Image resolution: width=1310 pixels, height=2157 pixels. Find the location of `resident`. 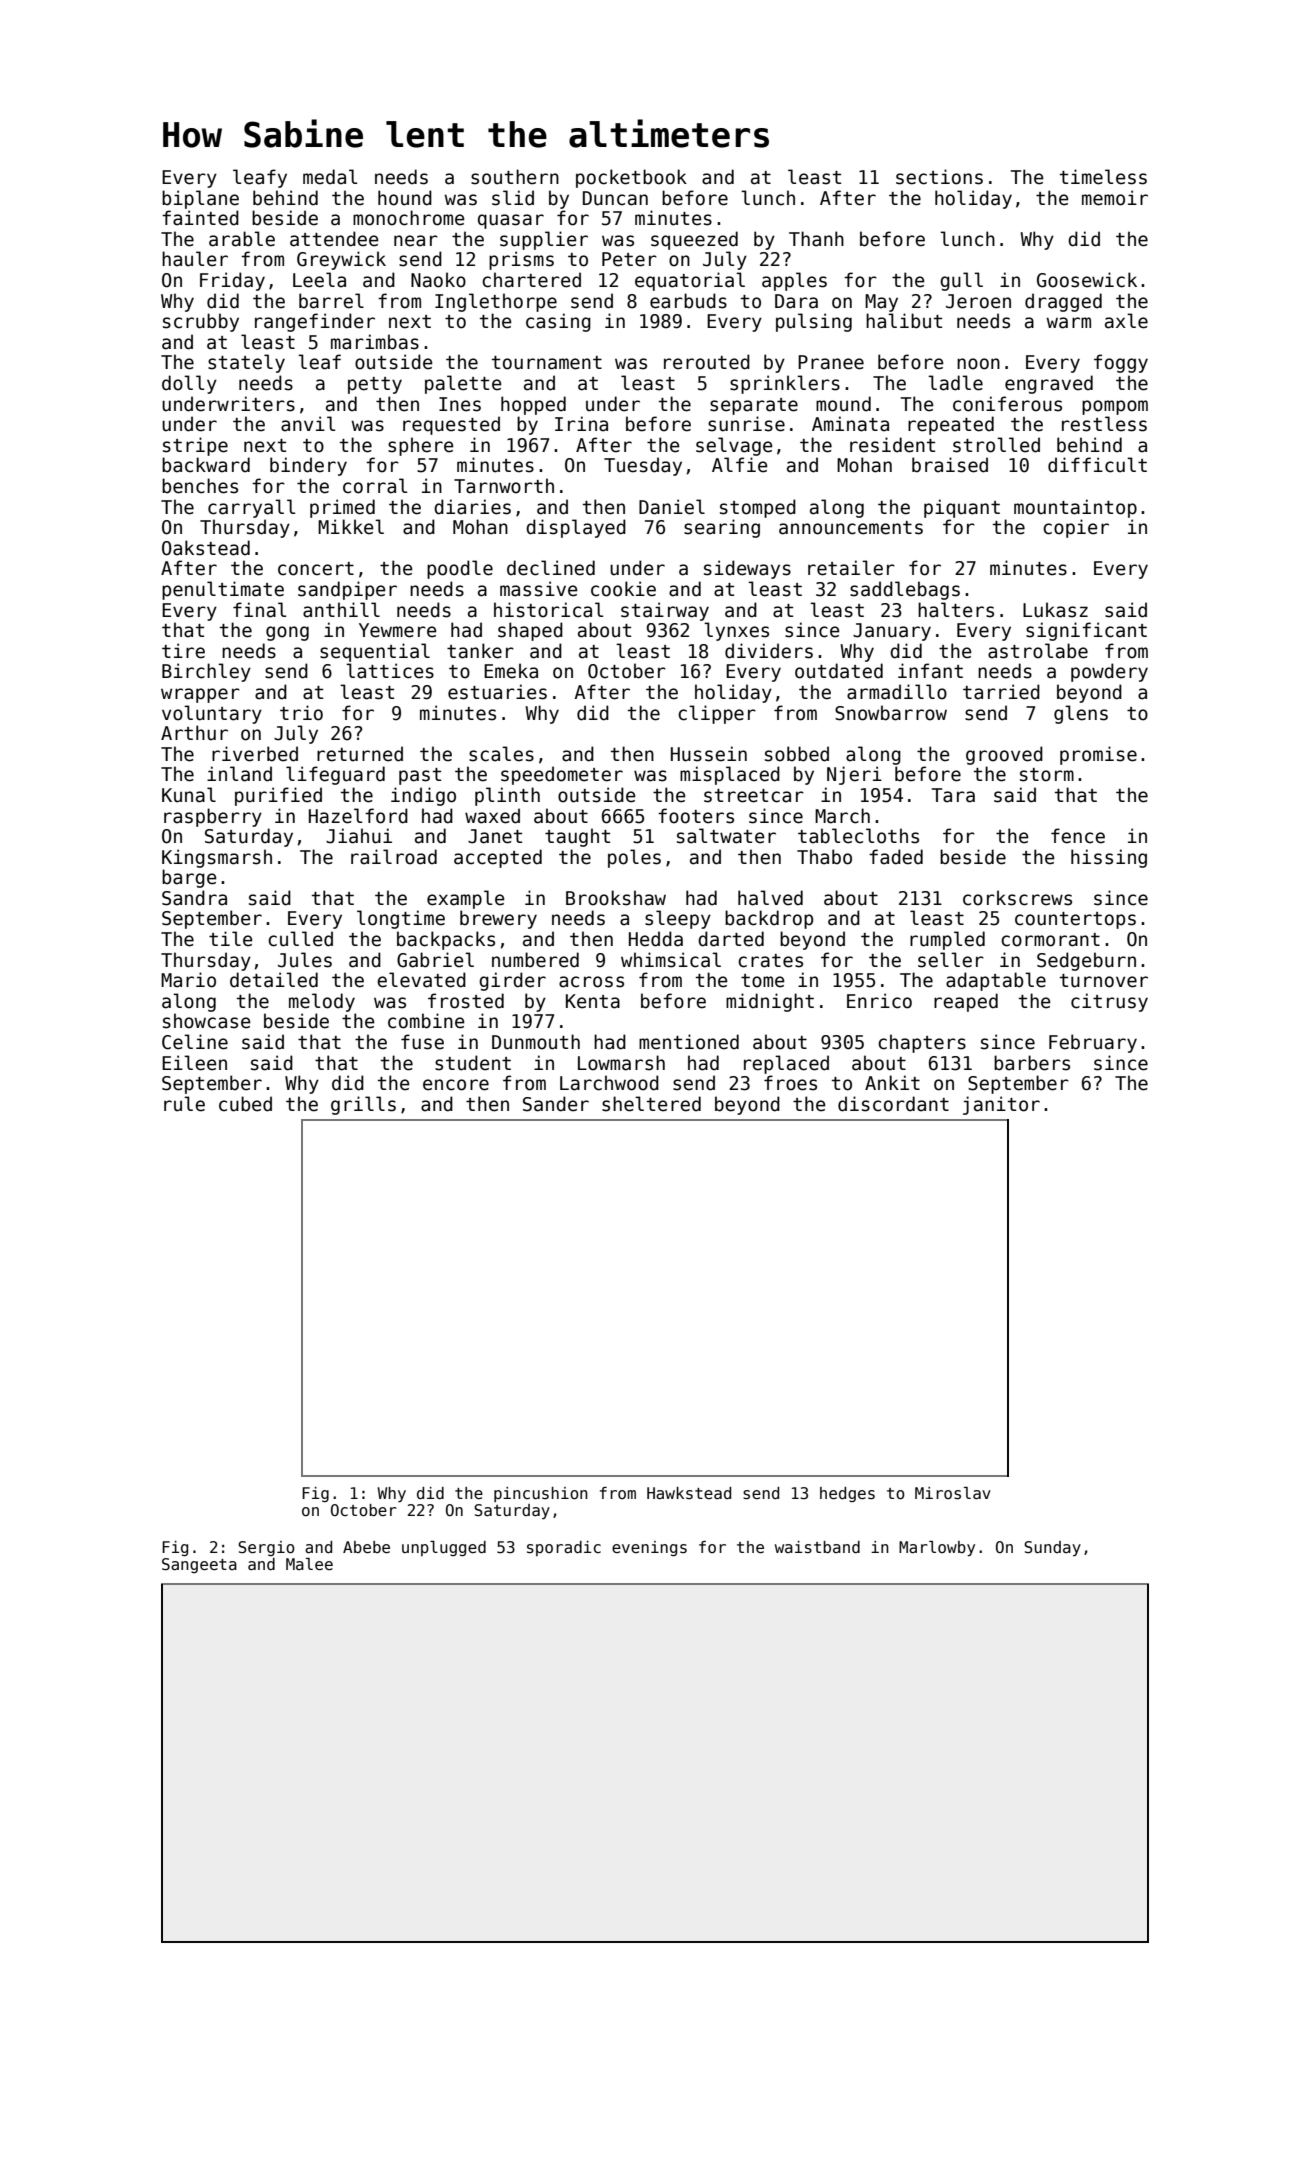

resident is located at coordinates (892, 445).
